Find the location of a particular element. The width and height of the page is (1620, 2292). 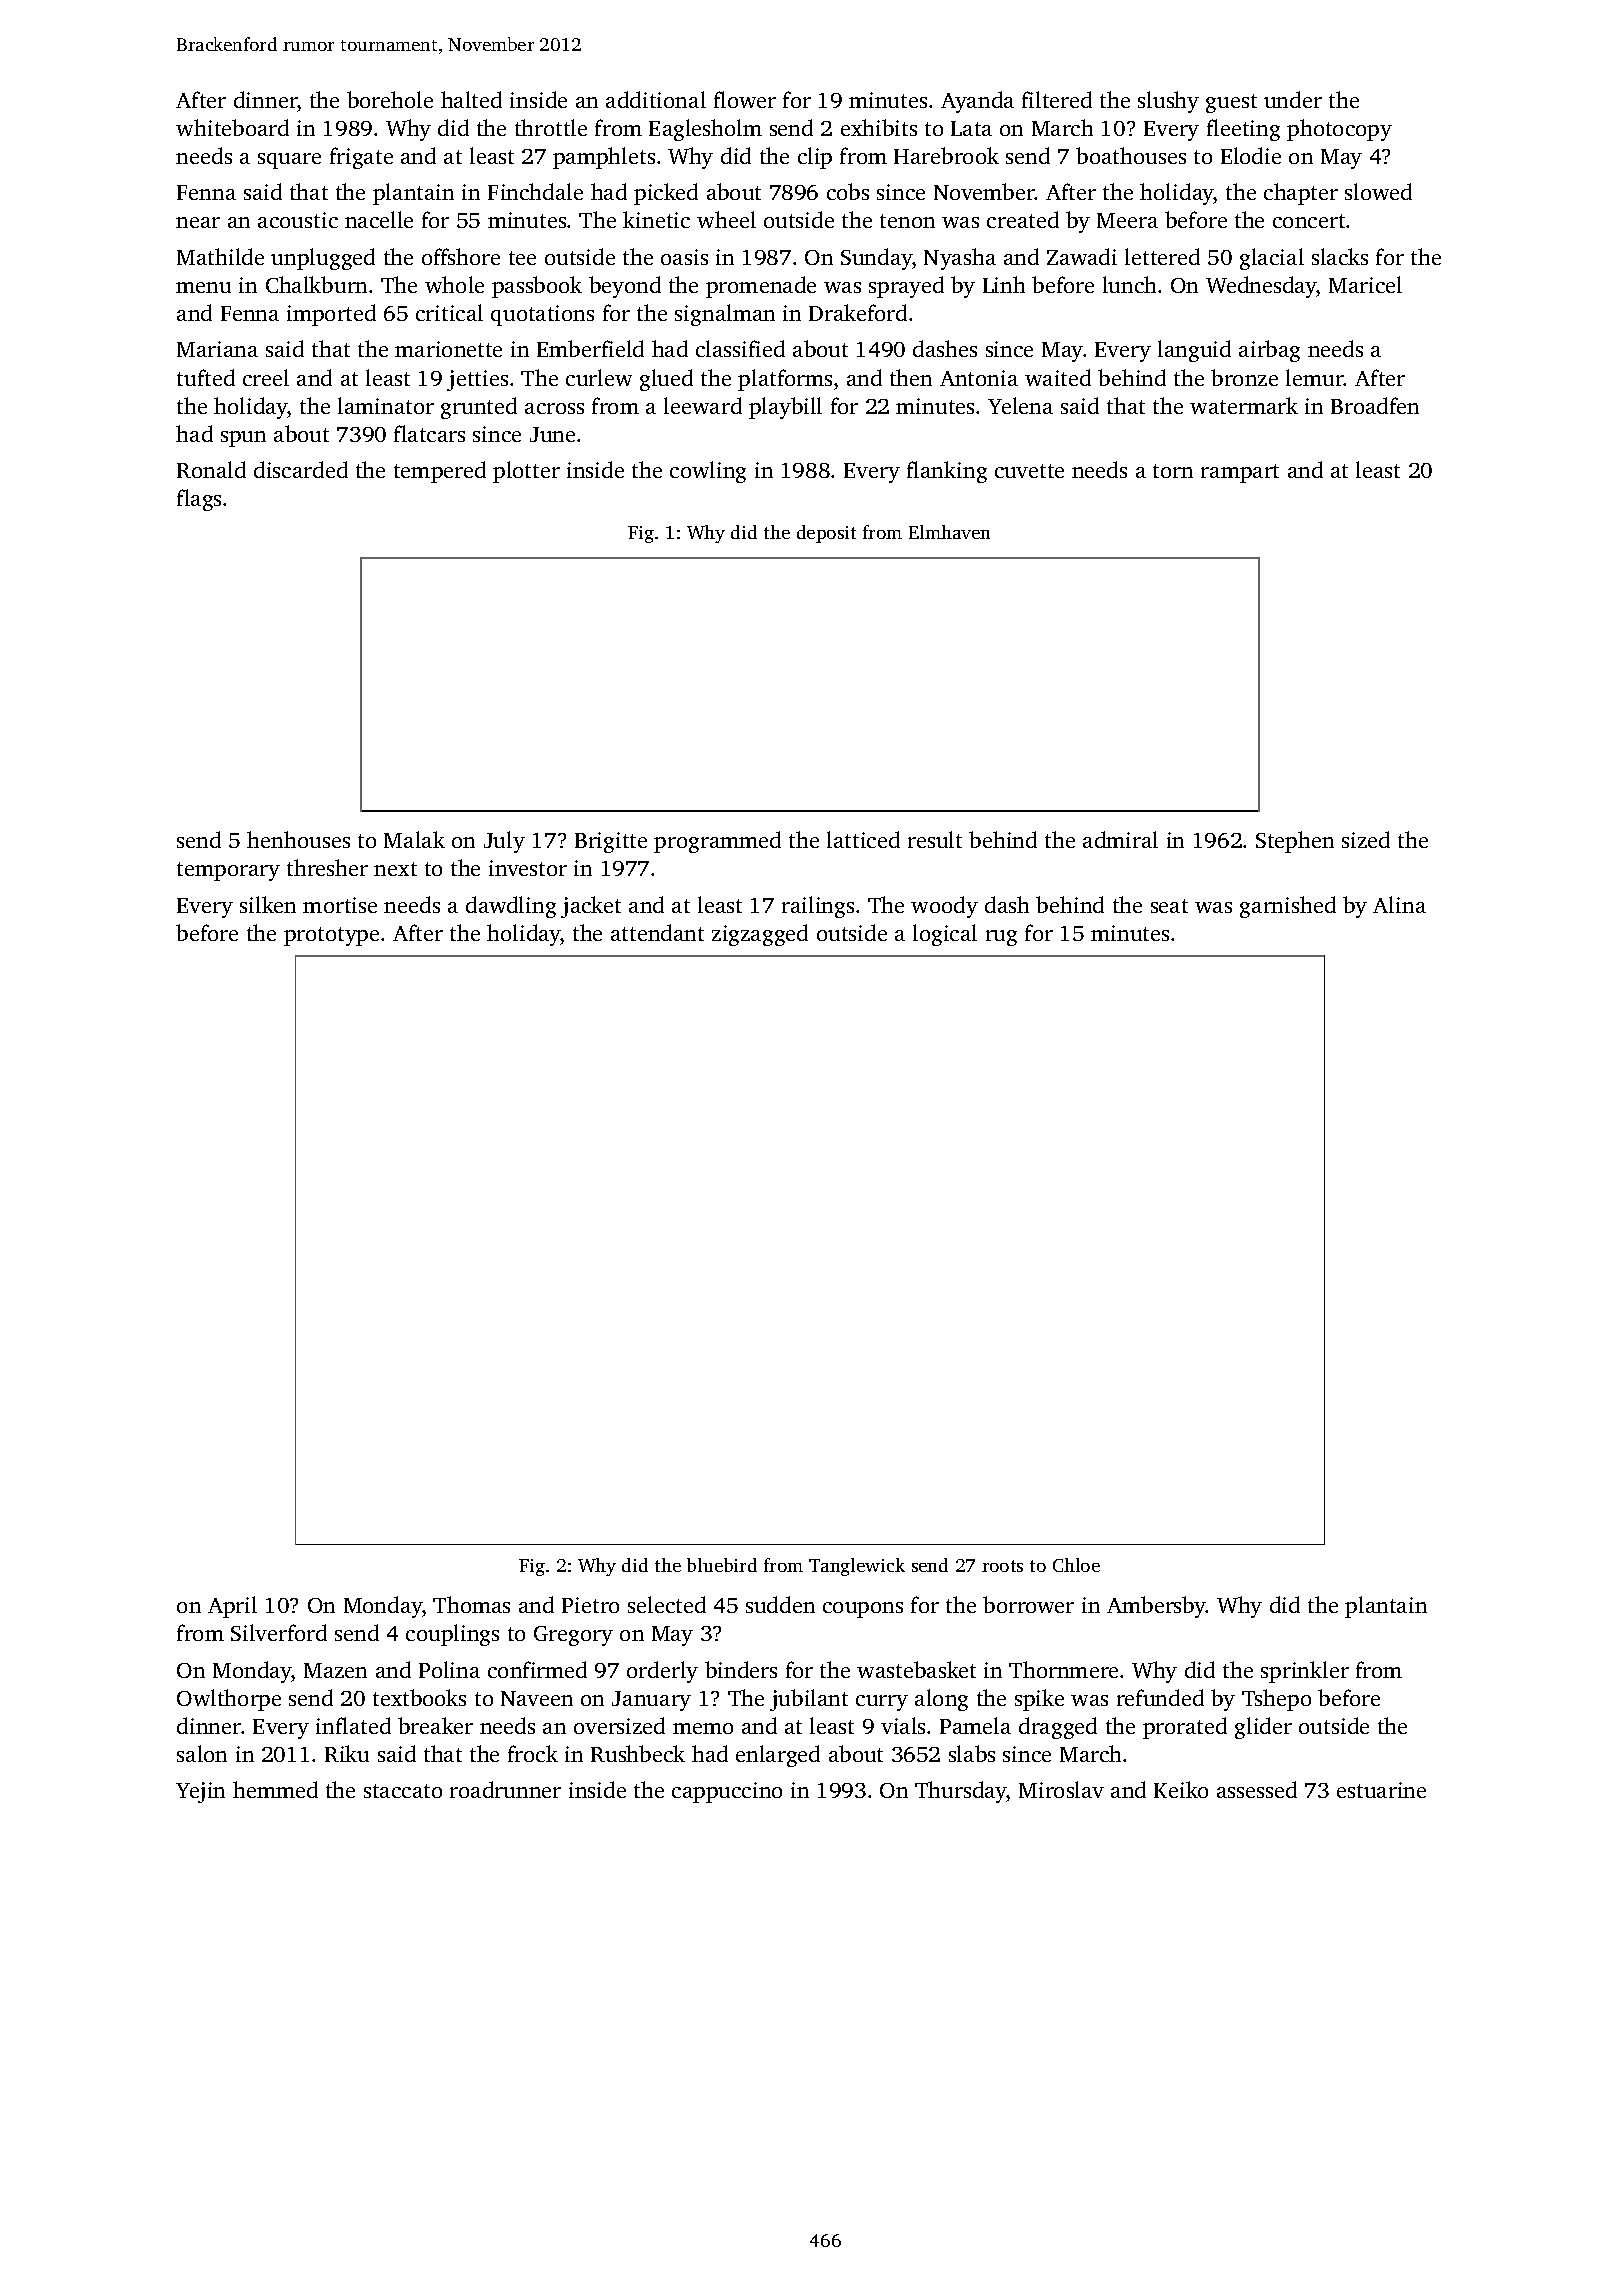

under is located at coordinates (1293, 99).
